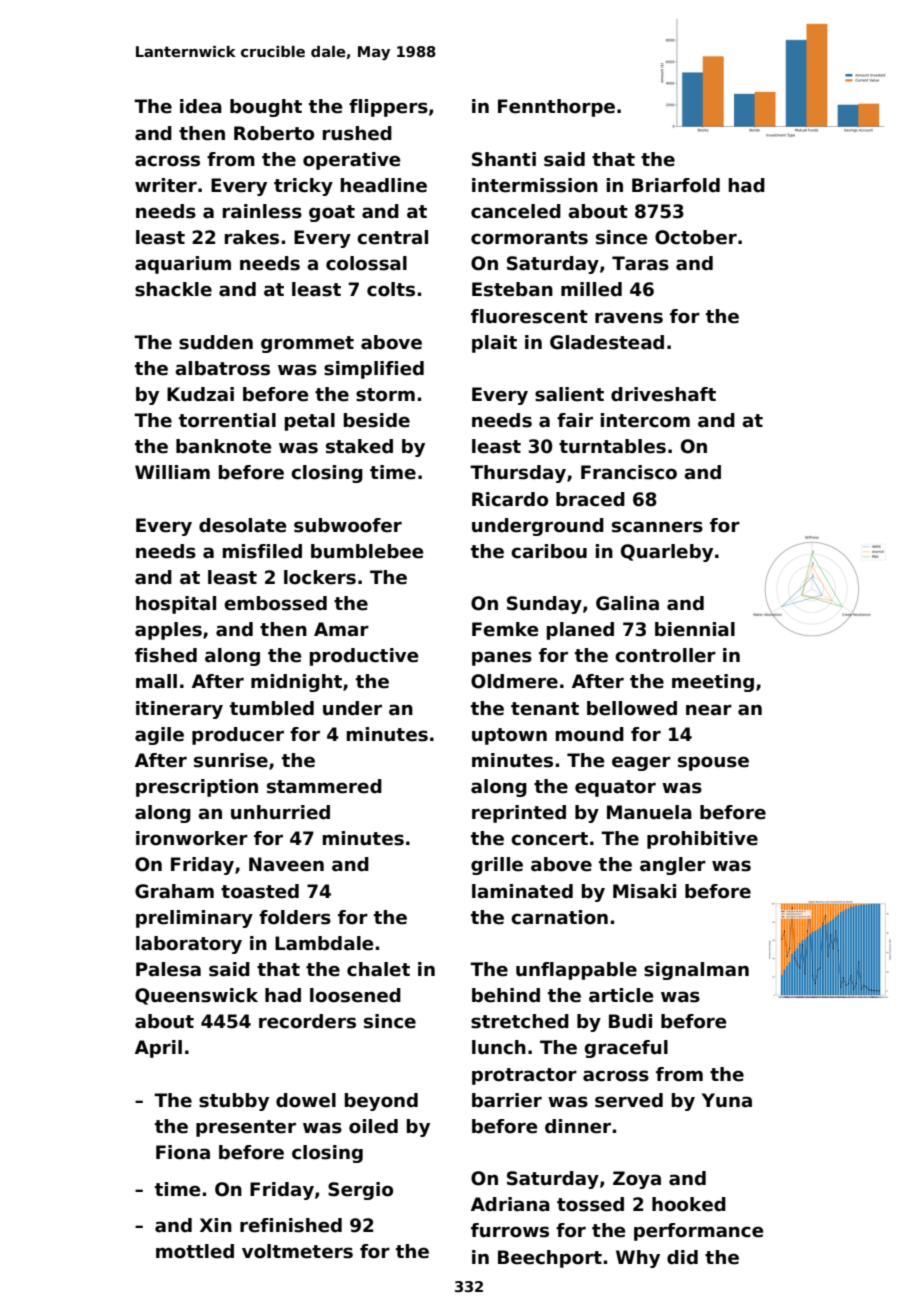 This image has width=908, height=1316. Describe the element at coordinates (529, 238) in the image. I see `cormorants` at that location.
